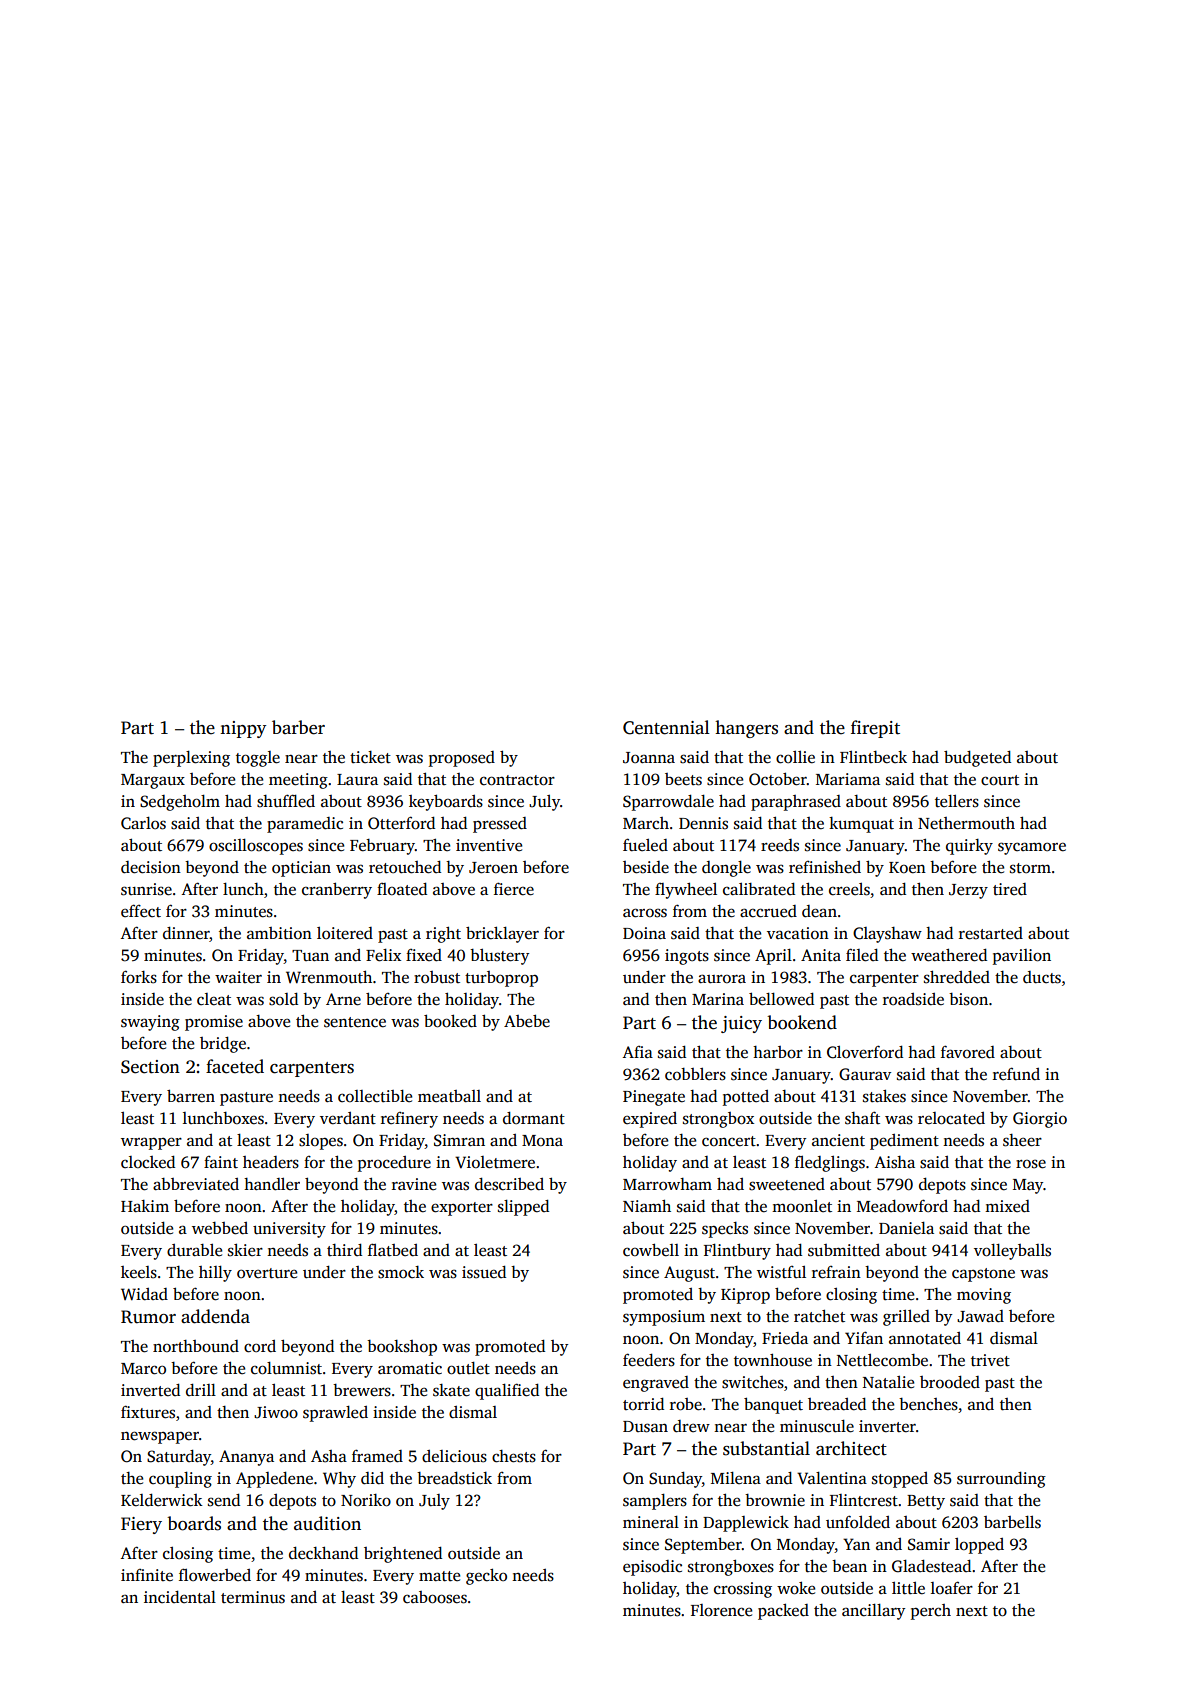  I want to click on episodic, so click(652, 1568).
